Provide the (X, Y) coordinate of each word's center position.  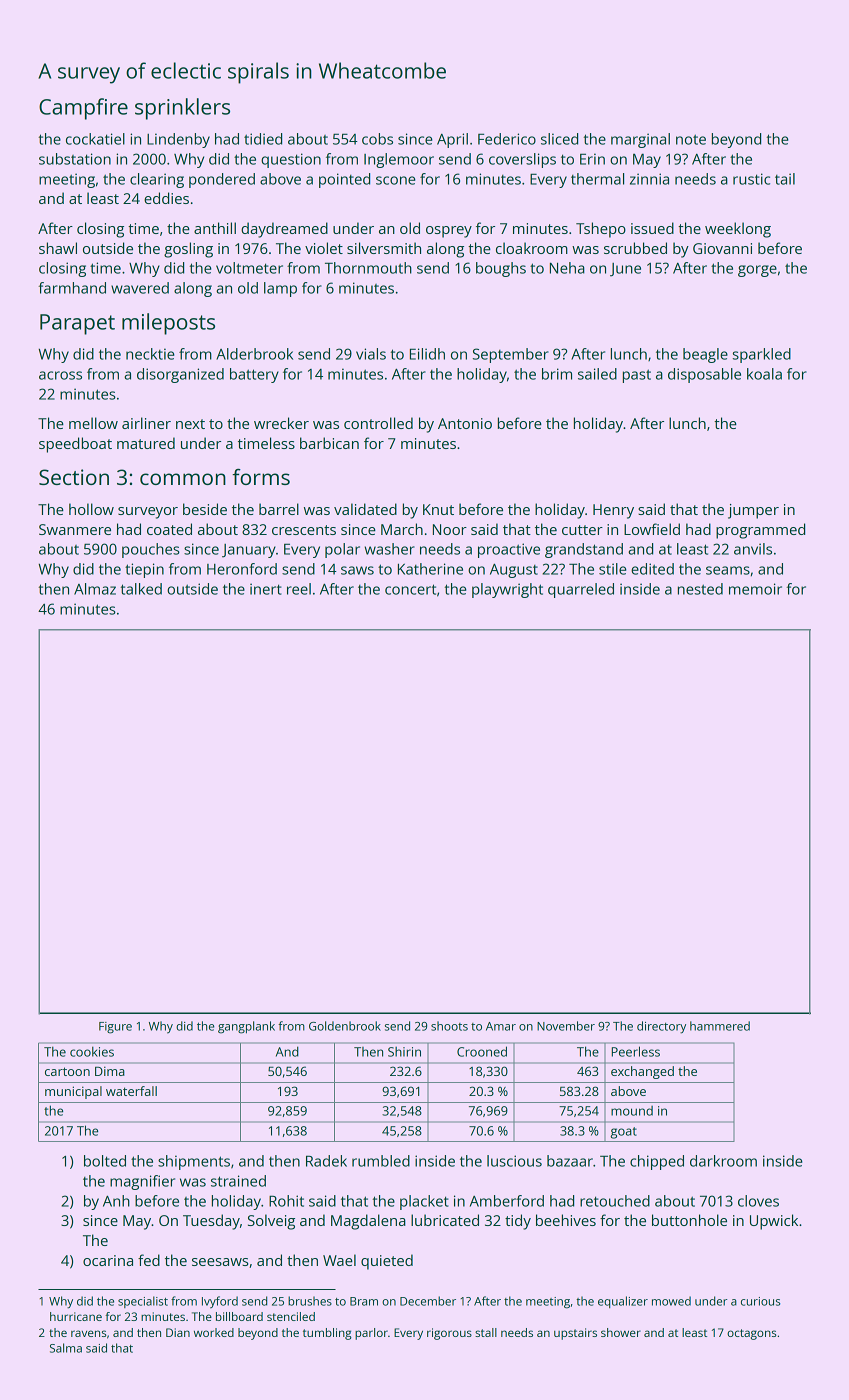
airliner (146, 423)
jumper (753, 511)
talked (141, 589)
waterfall (131, 1091)
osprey (449, 232)
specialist (143, 1302)
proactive (509, 550)
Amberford (507, 1201)
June (625, 270)
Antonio (465, 423)
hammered (720, 1026)
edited (652, 569)
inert (266, 589)
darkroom (723, 1161)
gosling (188, 250)
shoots (449, 1026)
